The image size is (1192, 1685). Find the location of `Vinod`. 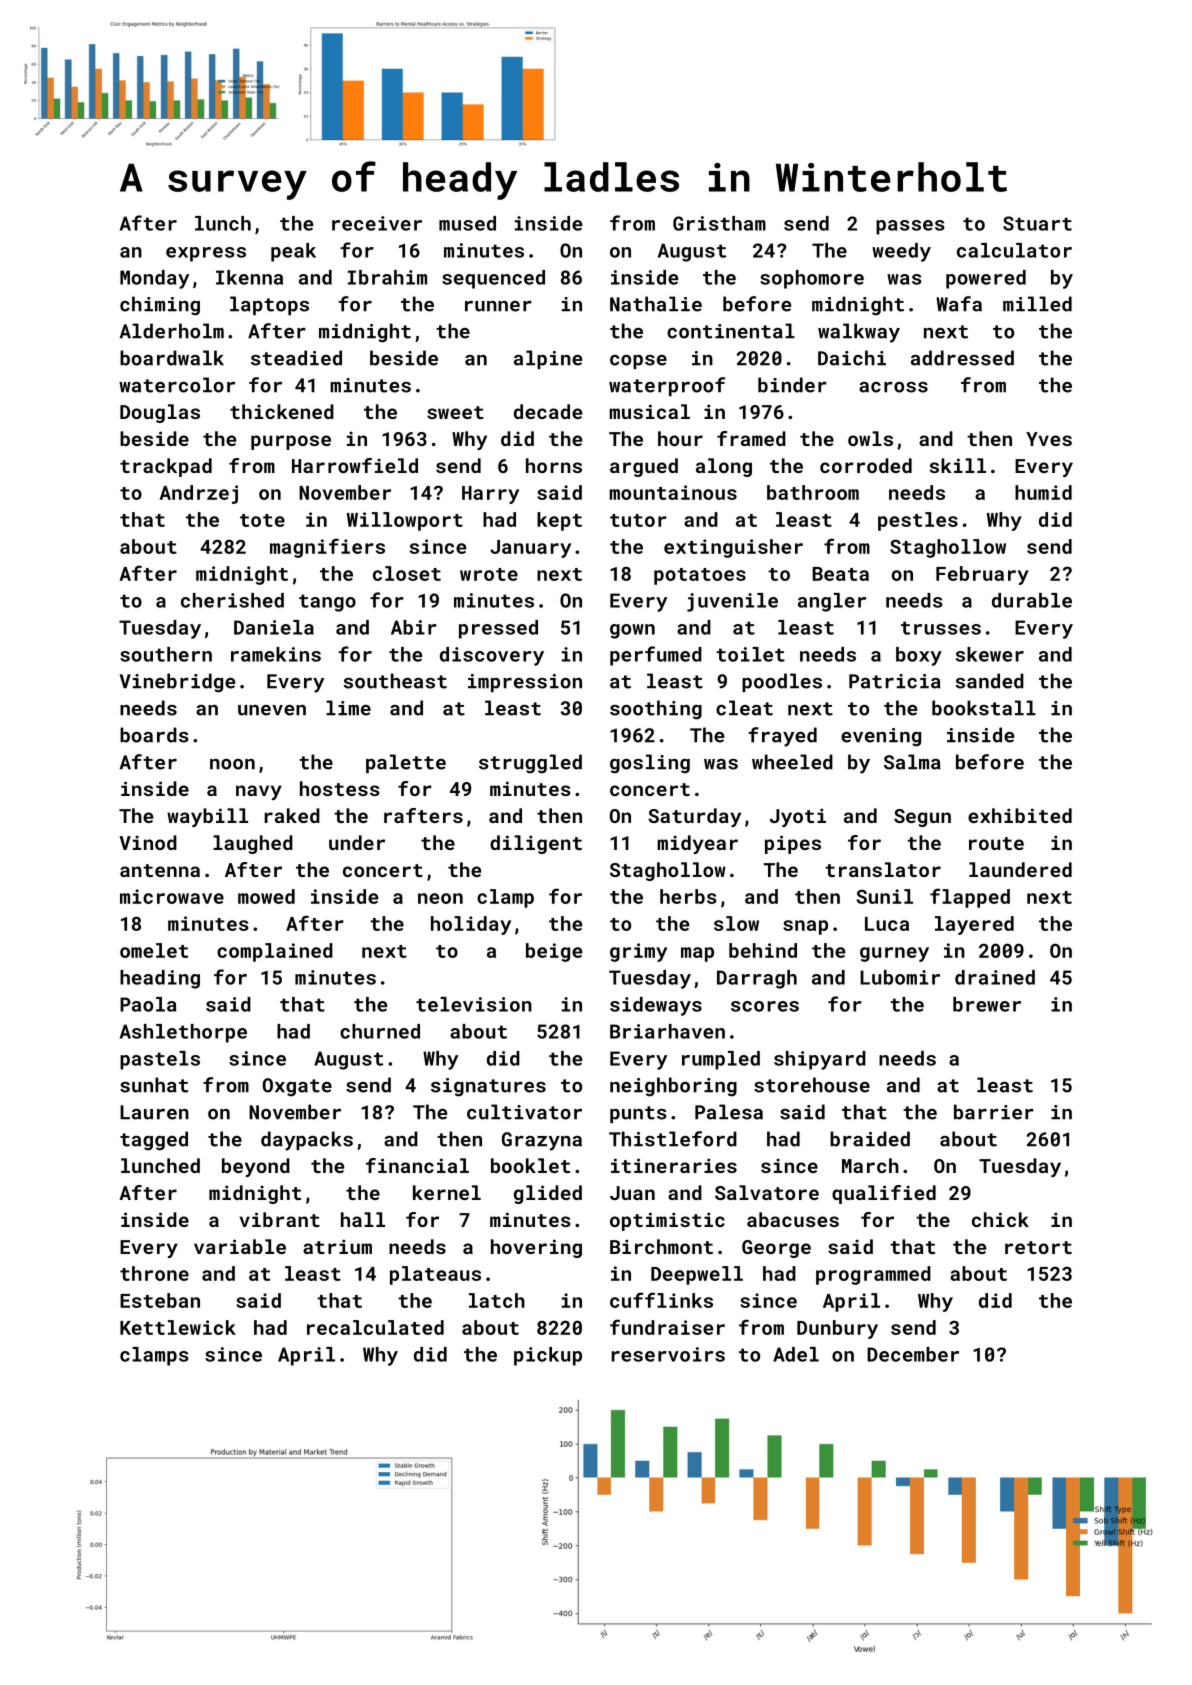

Vinod is located at coordinates (148, 842).
